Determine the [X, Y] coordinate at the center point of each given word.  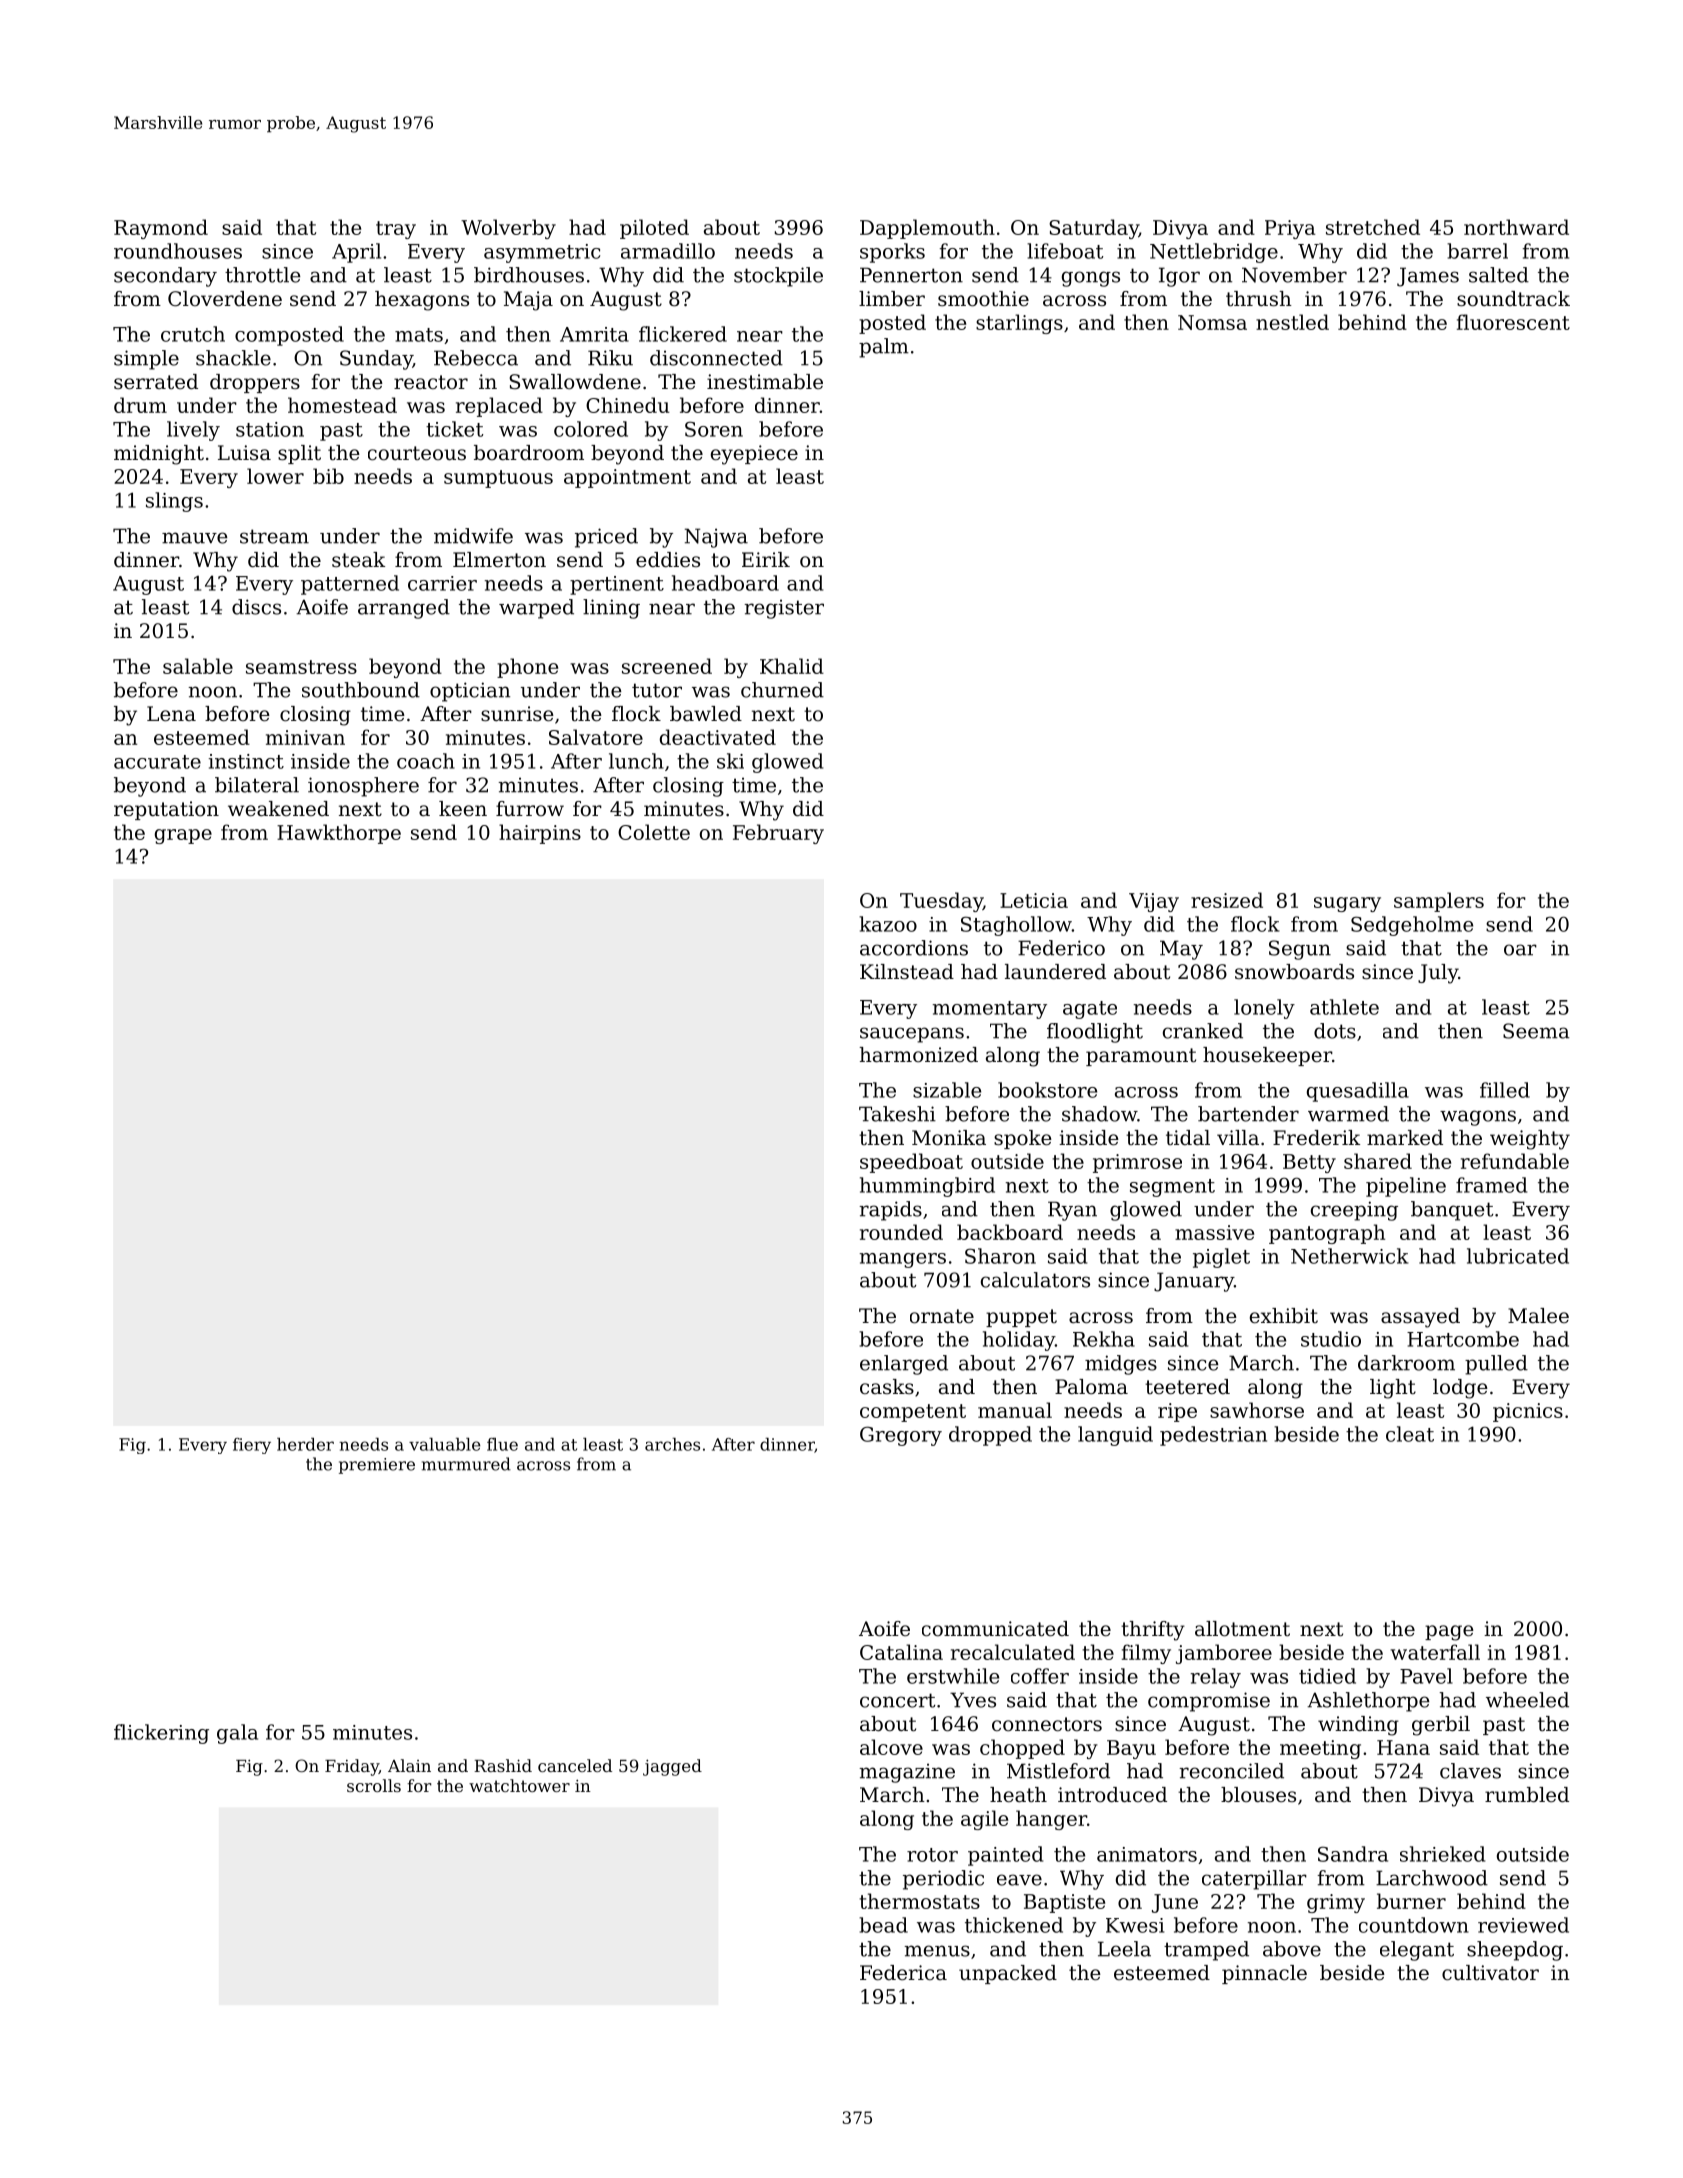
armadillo [668, 251]
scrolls [374, 1785]
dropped [990, 1436]
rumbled [1527, 1795]
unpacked [1008, 1974]
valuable [445, 1444]
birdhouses [529, 275]
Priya [1290, 229]
